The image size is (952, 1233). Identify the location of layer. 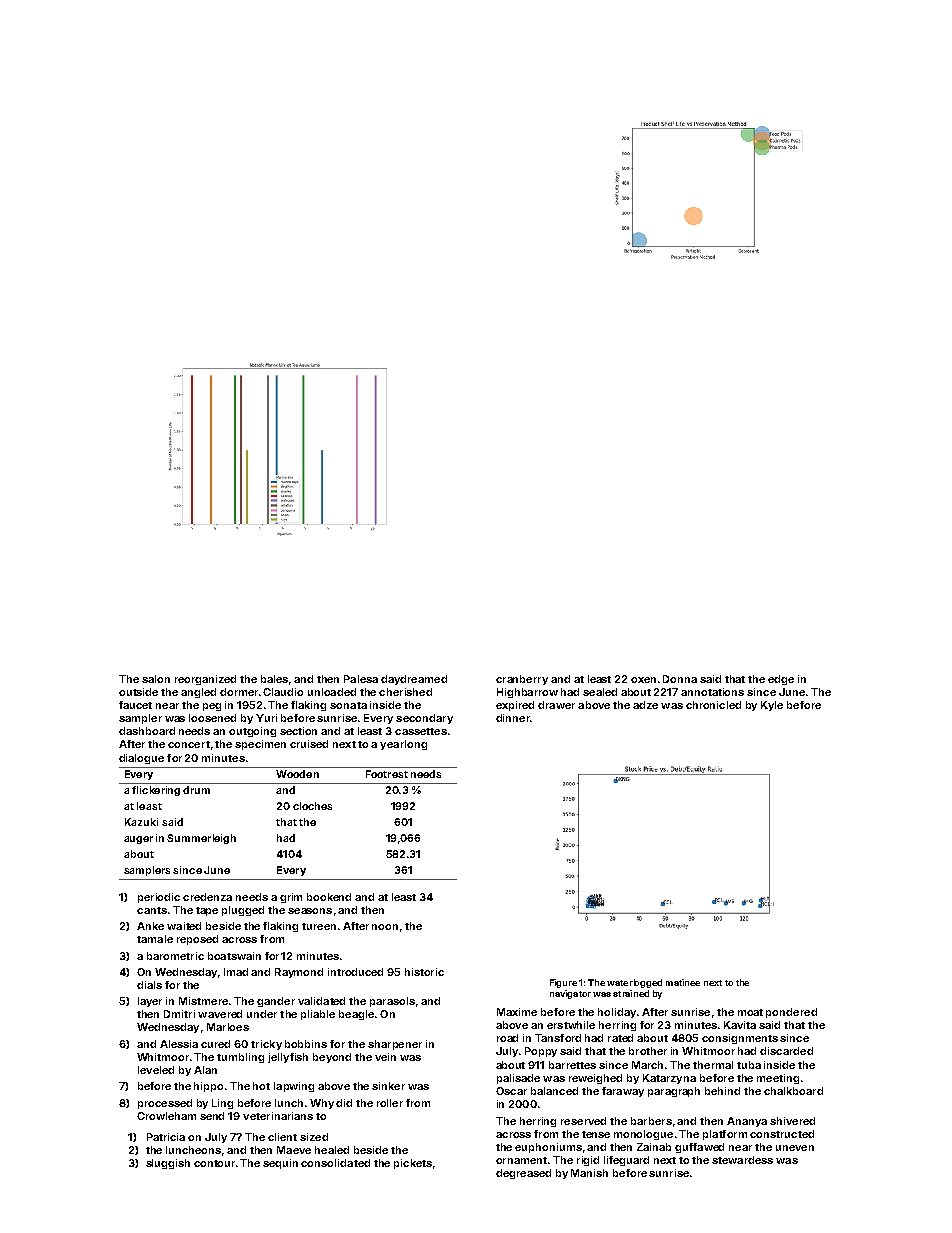
(150, 1002).
